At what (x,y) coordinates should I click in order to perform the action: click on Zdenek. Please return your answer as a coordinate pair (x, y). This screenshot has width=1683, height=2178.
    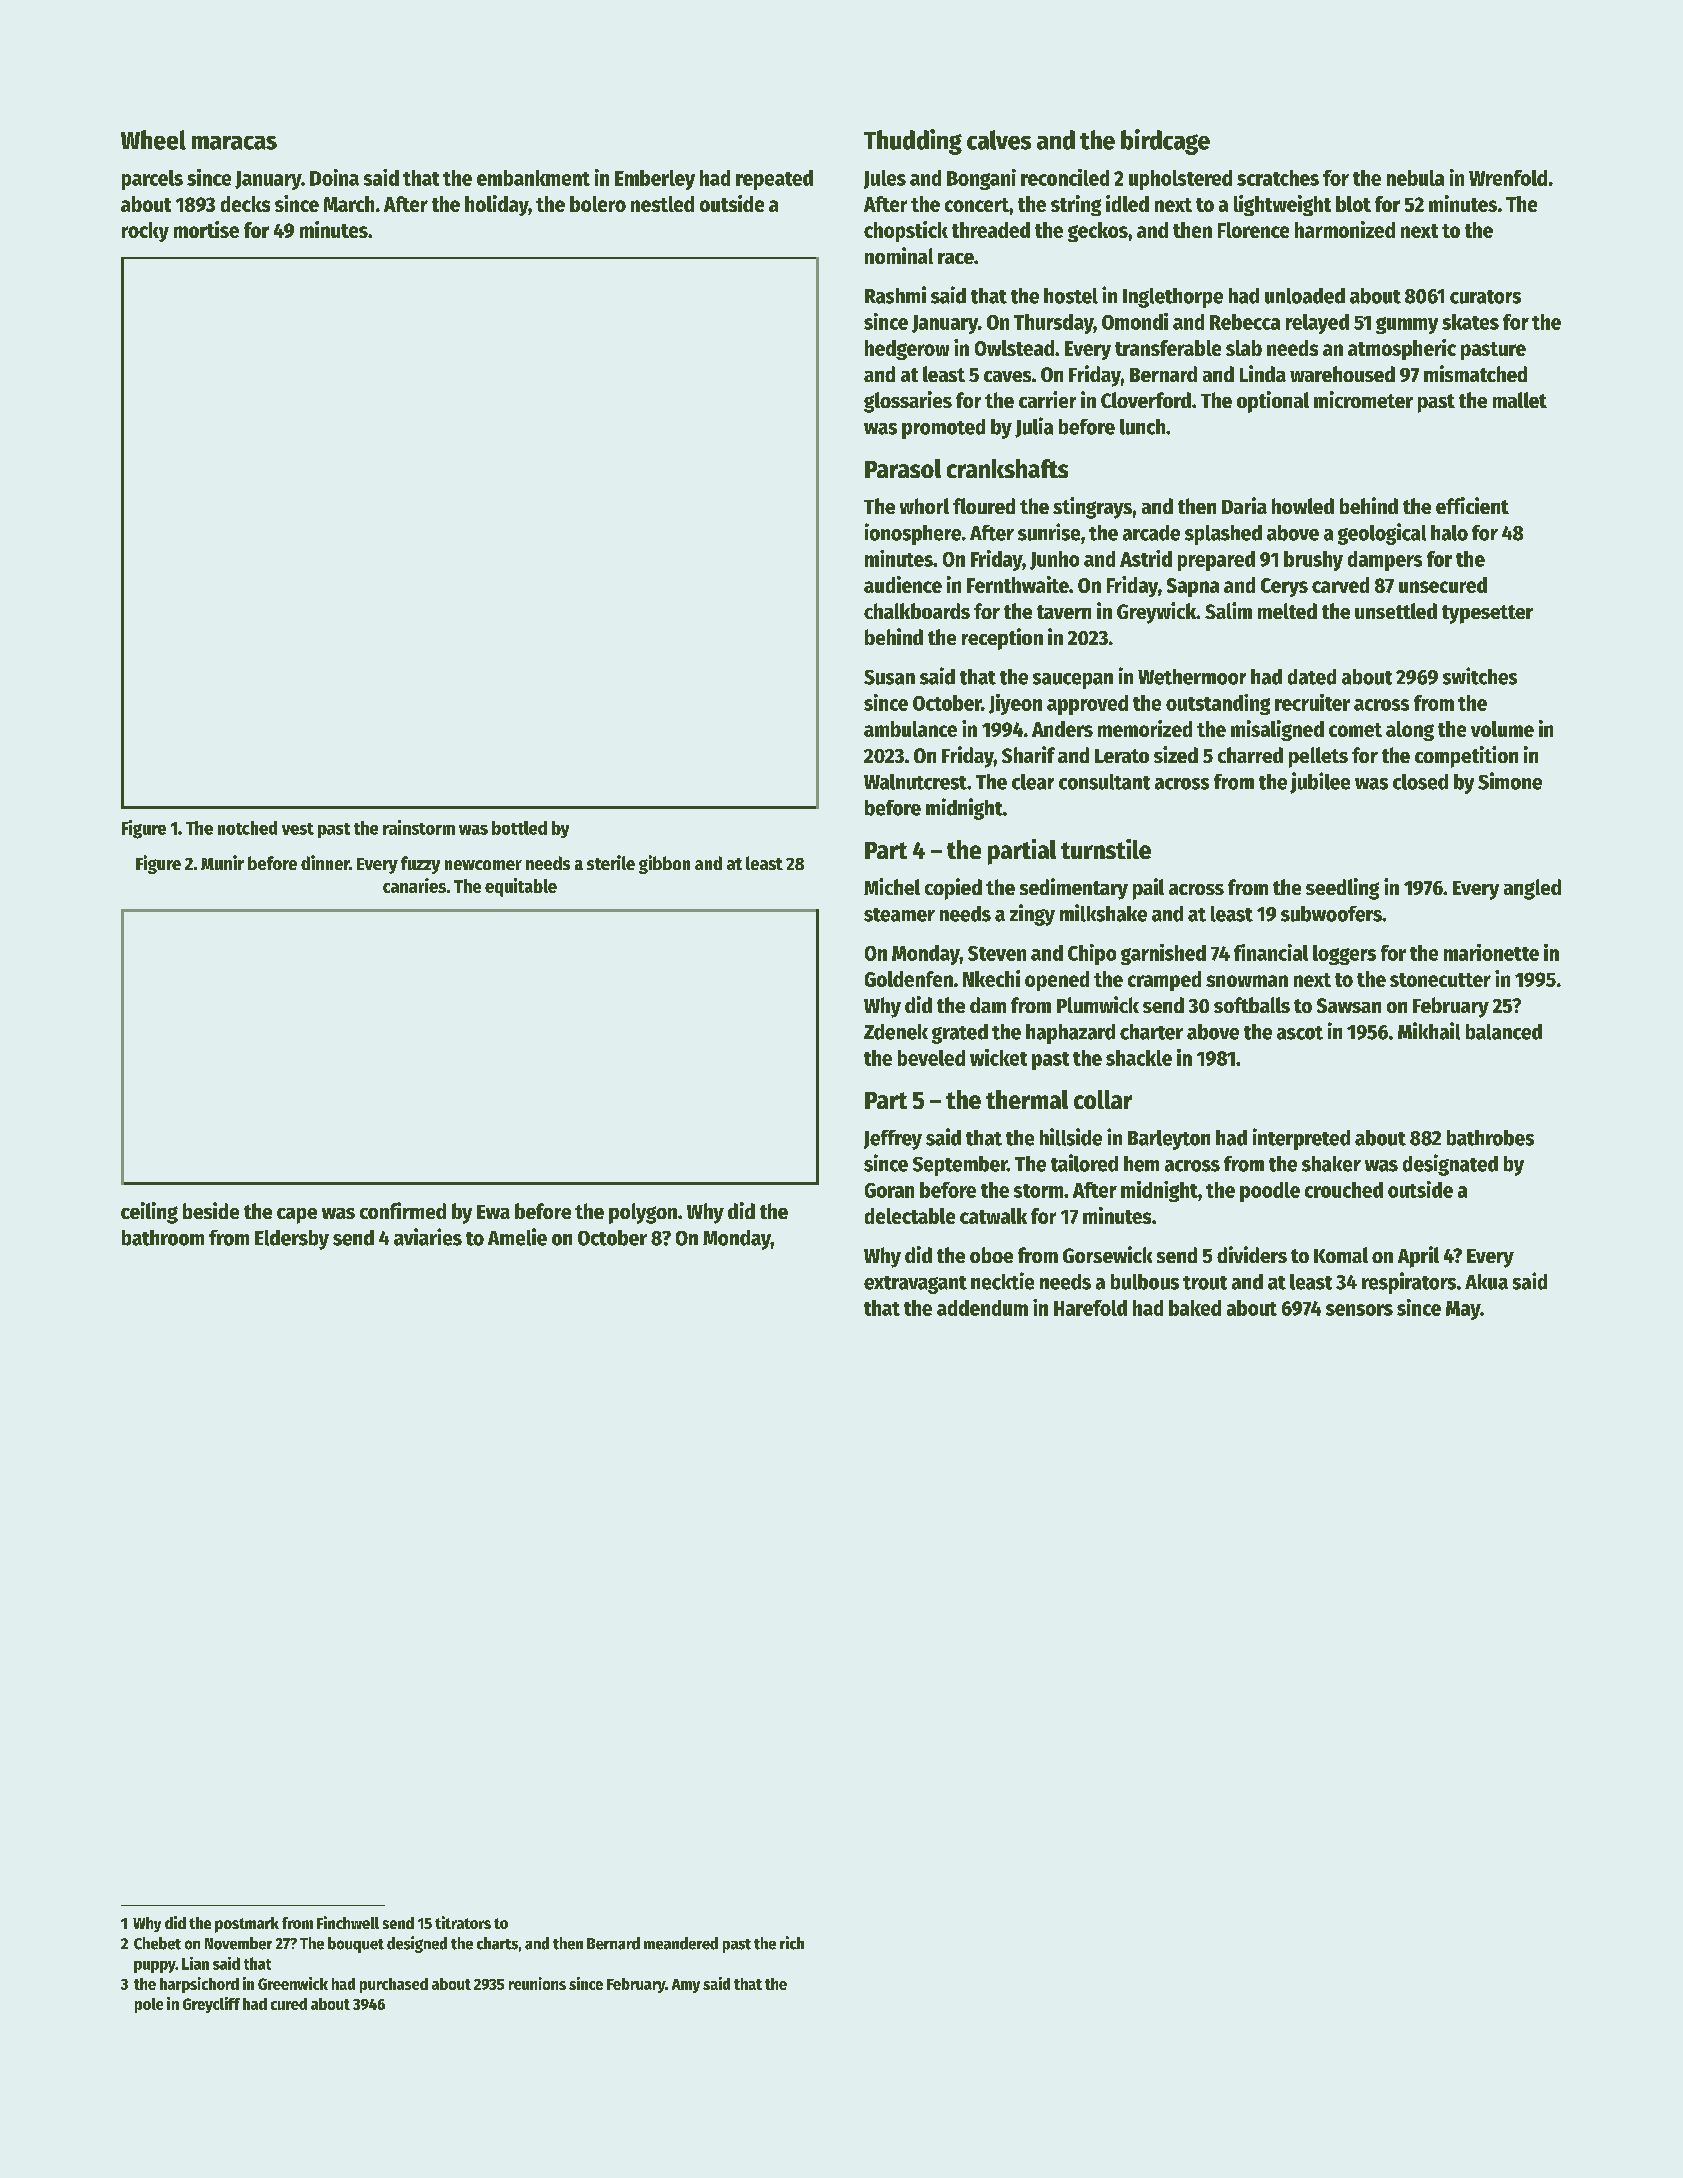
    Looking at the image, I should click on (896, 1032).
